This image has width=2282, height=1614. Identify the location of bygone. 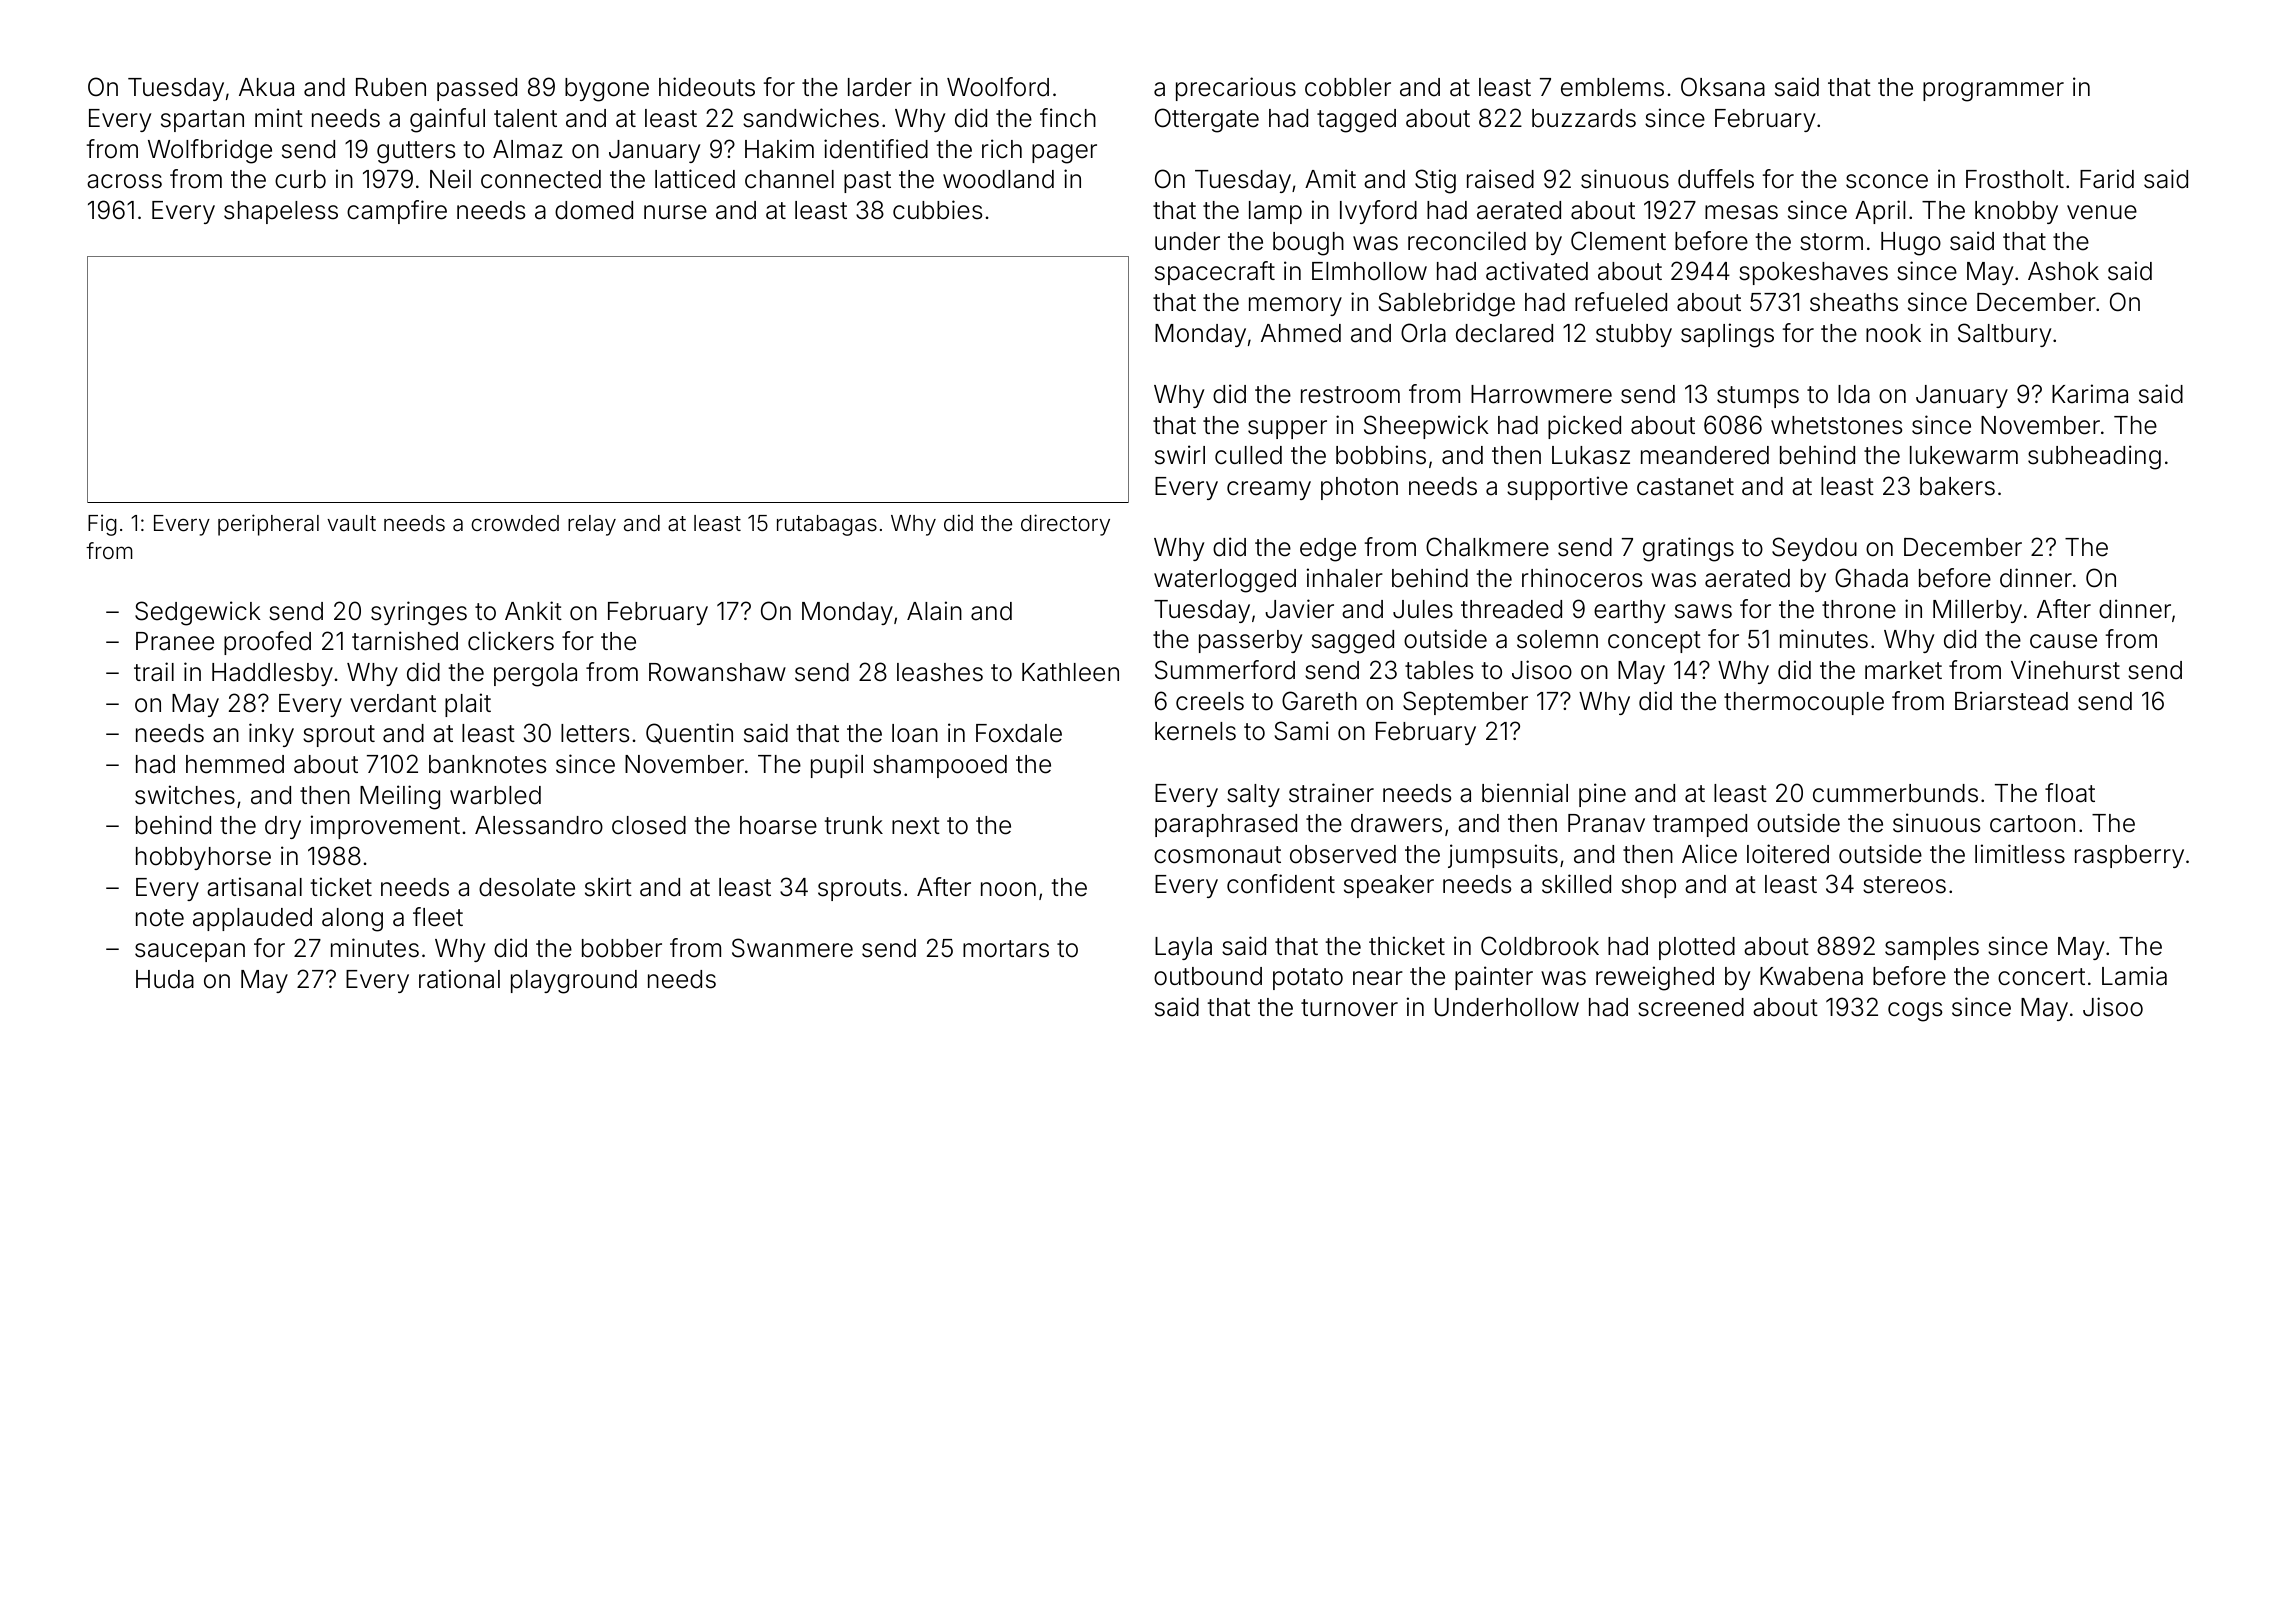
(607, 90).
